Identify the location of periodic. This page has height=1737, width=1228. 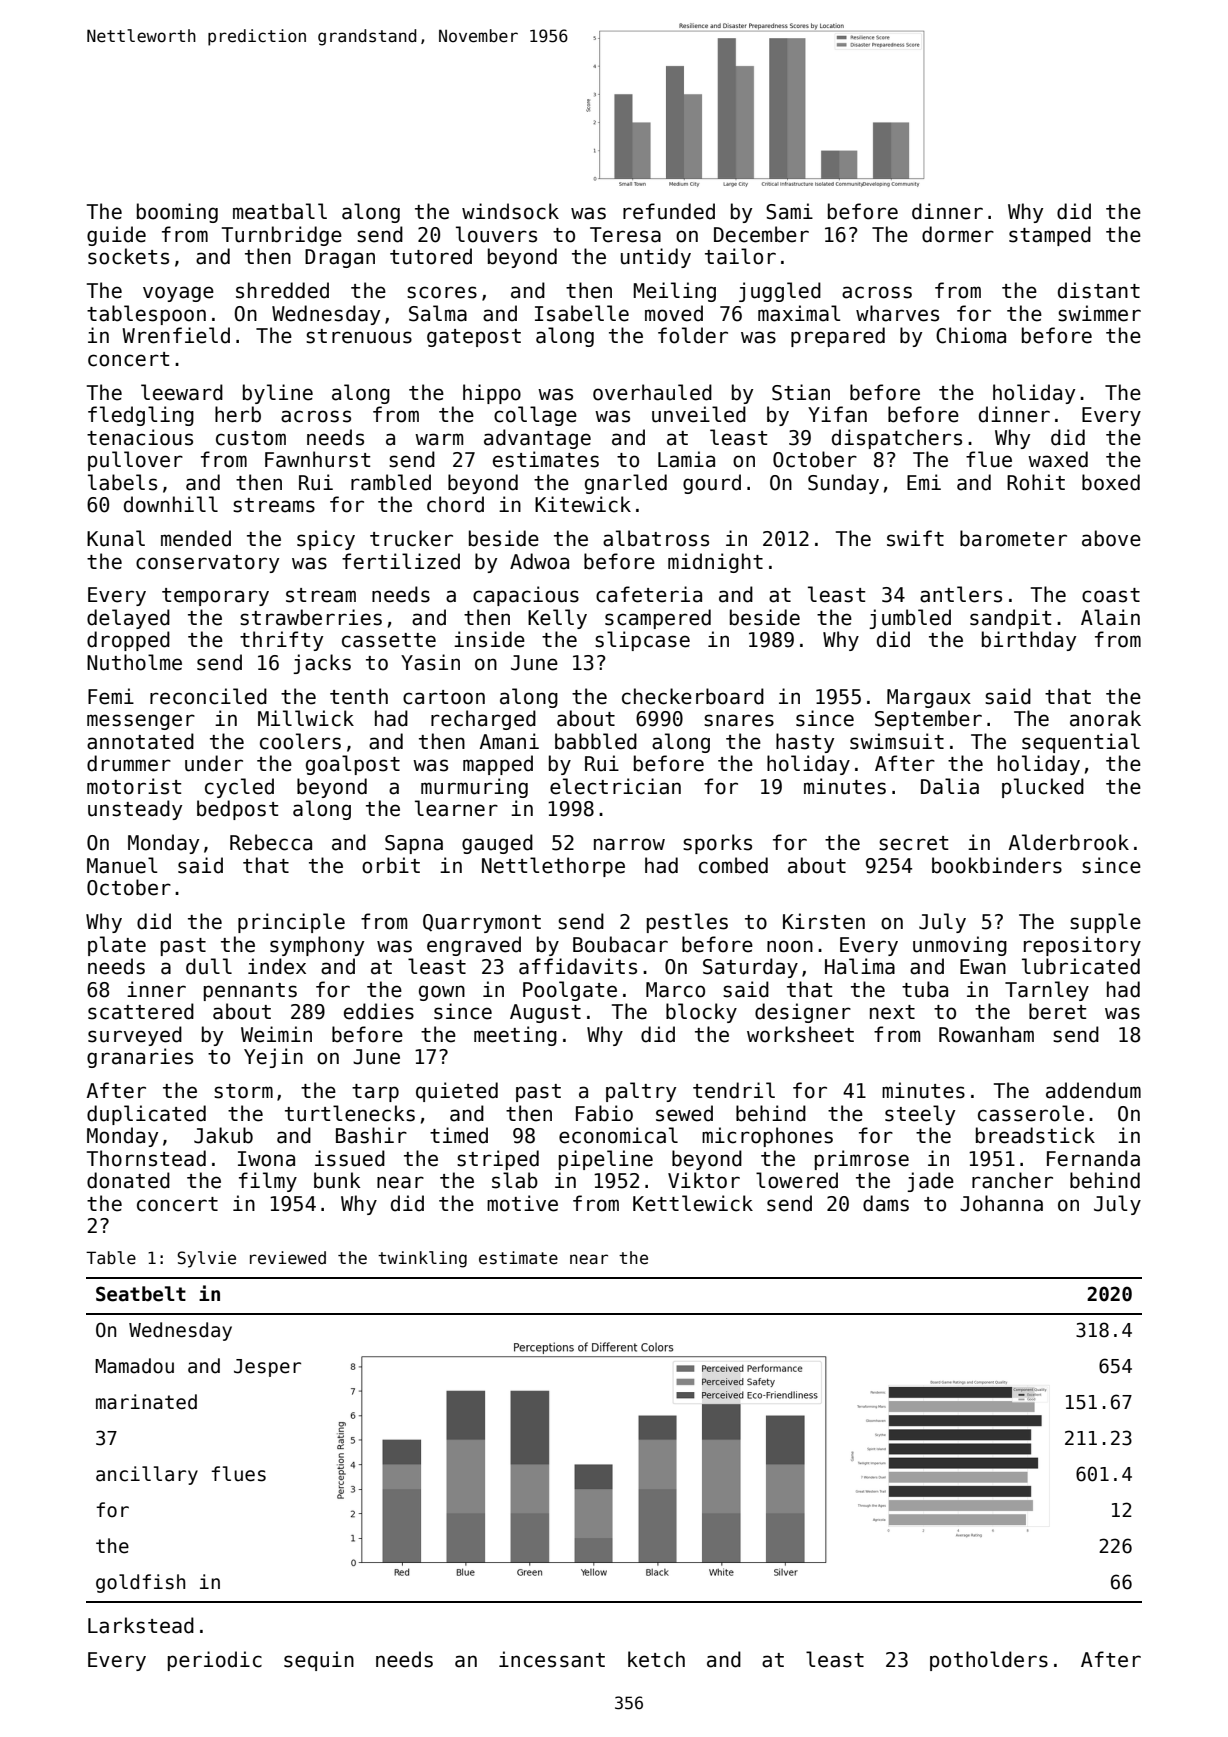
(215, 1661).
